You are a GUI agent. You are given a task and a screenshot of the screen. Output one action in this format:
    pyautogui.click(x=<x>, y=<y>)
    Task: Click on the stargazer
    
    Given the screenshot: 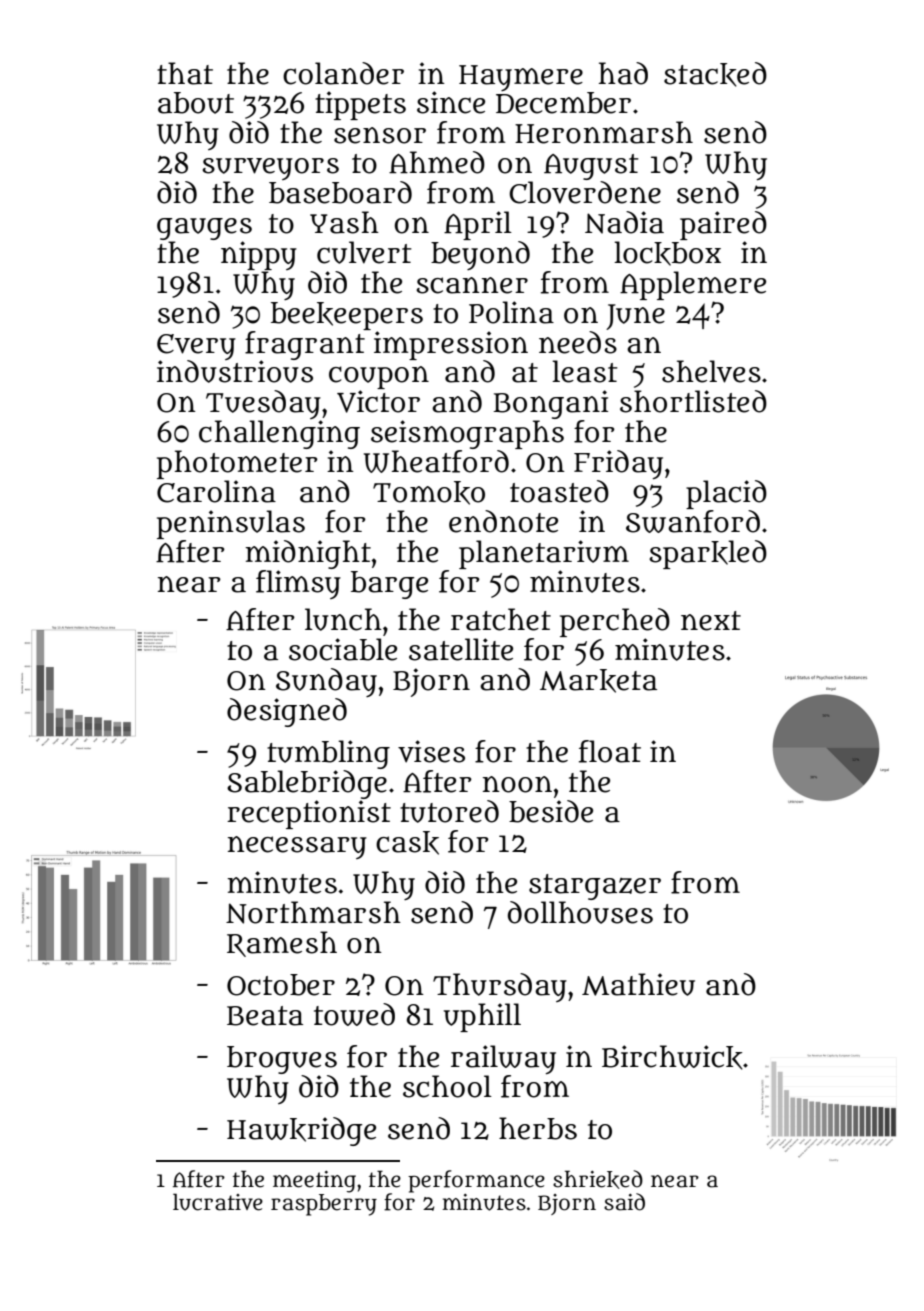 What is the action you would take?
    pyautogui.click(x=595, y=887)
